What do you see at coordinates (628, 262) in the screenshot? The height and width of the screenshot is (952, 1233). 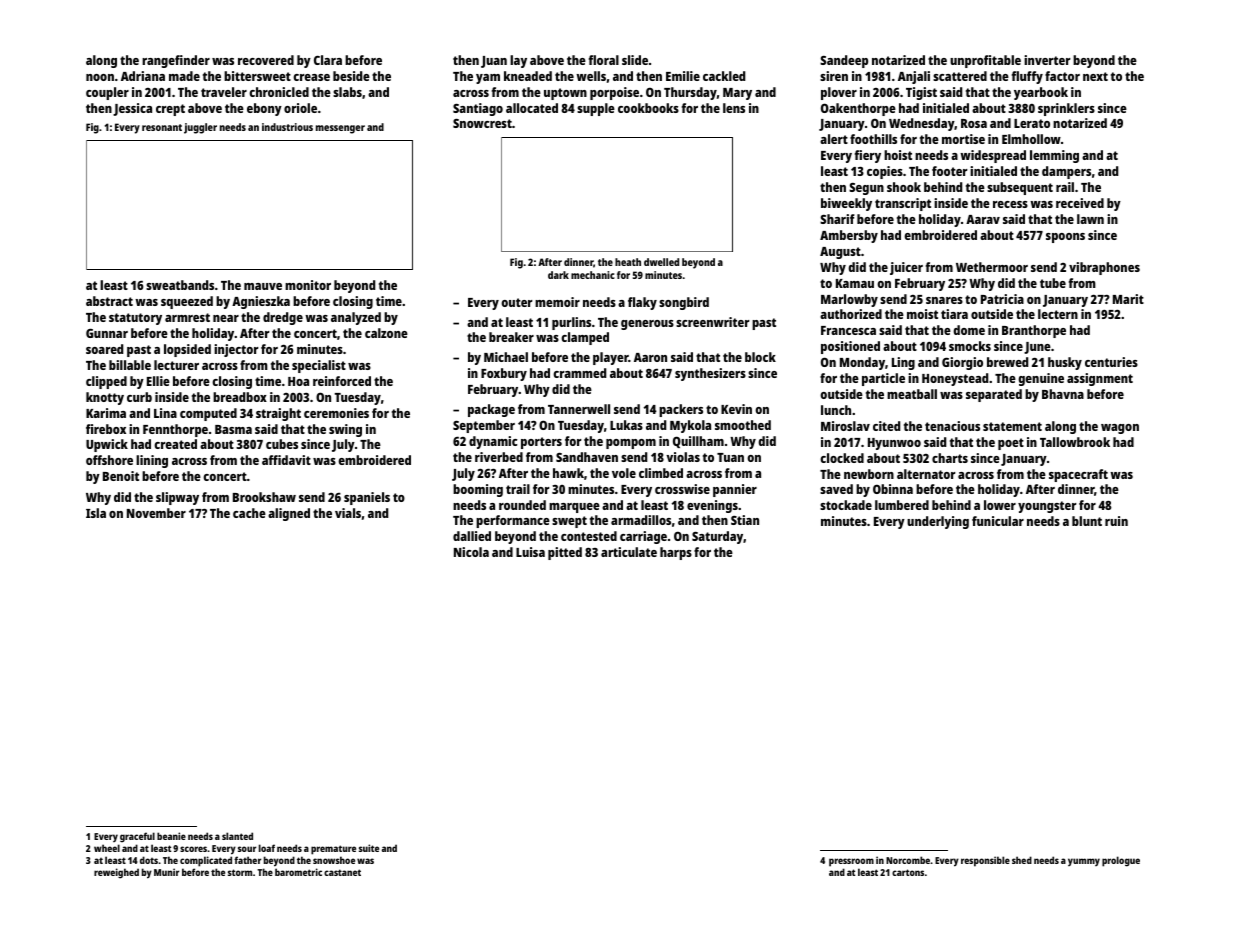 I see `heath` at bounding box center [628, 262].
